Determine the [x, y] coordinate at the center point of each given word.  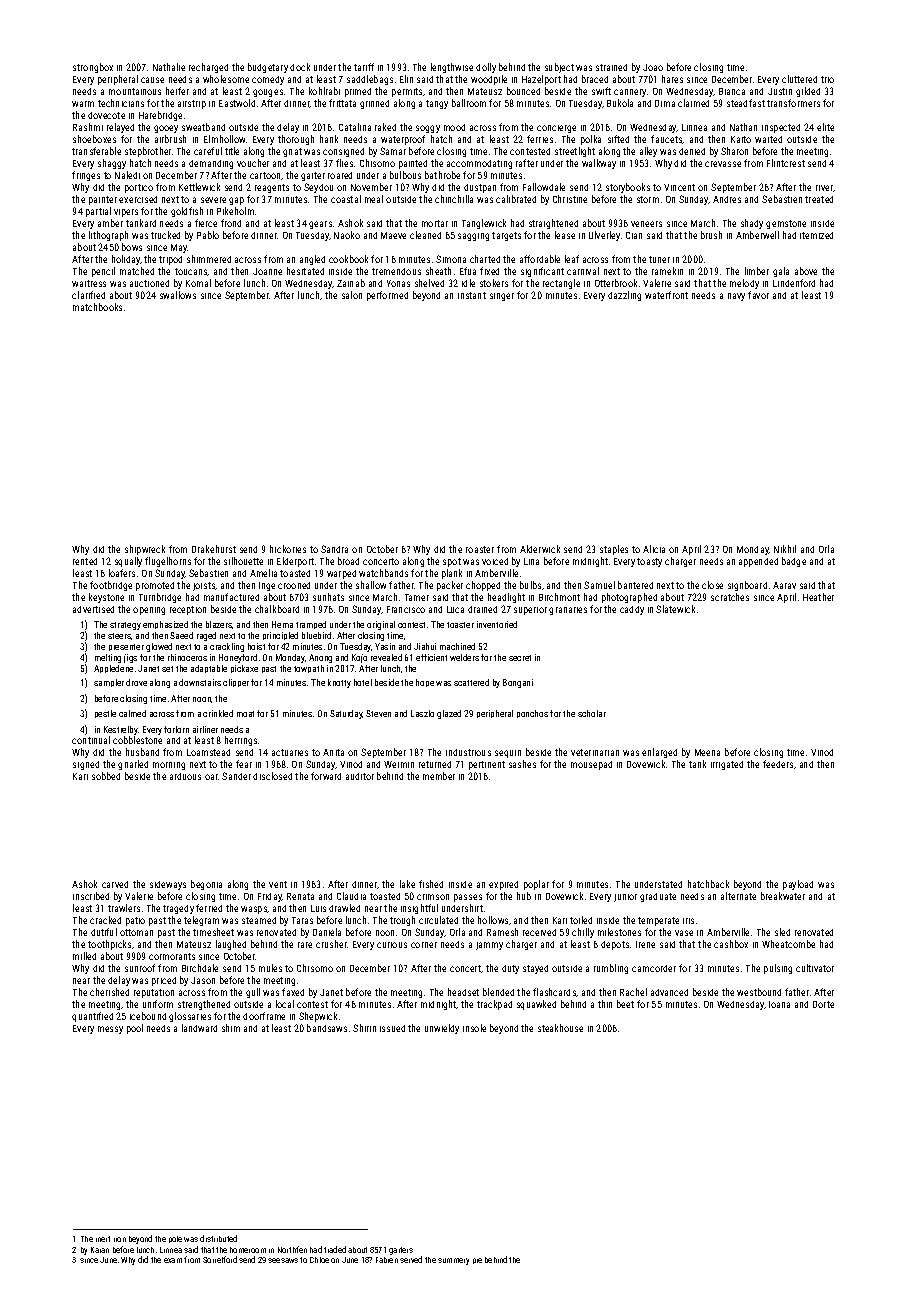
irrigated [727, 765]
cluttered [799, 79]
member [439, 776]
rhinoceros [187, 657]
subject [559, 68]
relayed [120, 128]
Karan [100, 1250]
